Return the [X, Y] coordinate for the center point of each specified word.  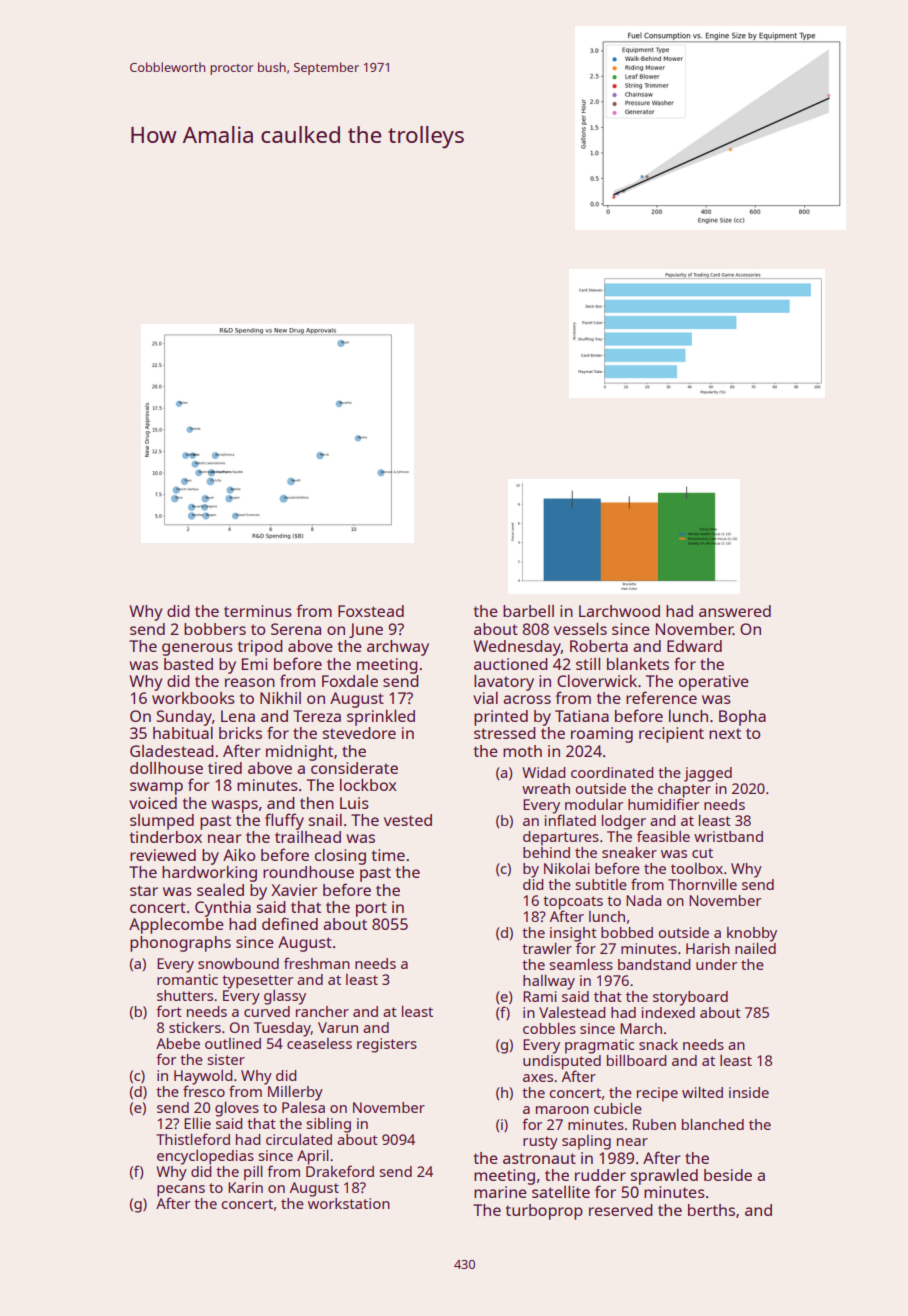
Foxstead [371, 611]
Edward [694, 646]
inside [749, 1092]
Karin [245, 1187]
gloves [237, 1109]
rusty [540, 1143]
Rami [540, 996]
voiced [153, 803]
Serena [296, 629]
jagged [708, 774]
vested [408, 820]
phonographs [180, 944]
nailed [755, 948]
